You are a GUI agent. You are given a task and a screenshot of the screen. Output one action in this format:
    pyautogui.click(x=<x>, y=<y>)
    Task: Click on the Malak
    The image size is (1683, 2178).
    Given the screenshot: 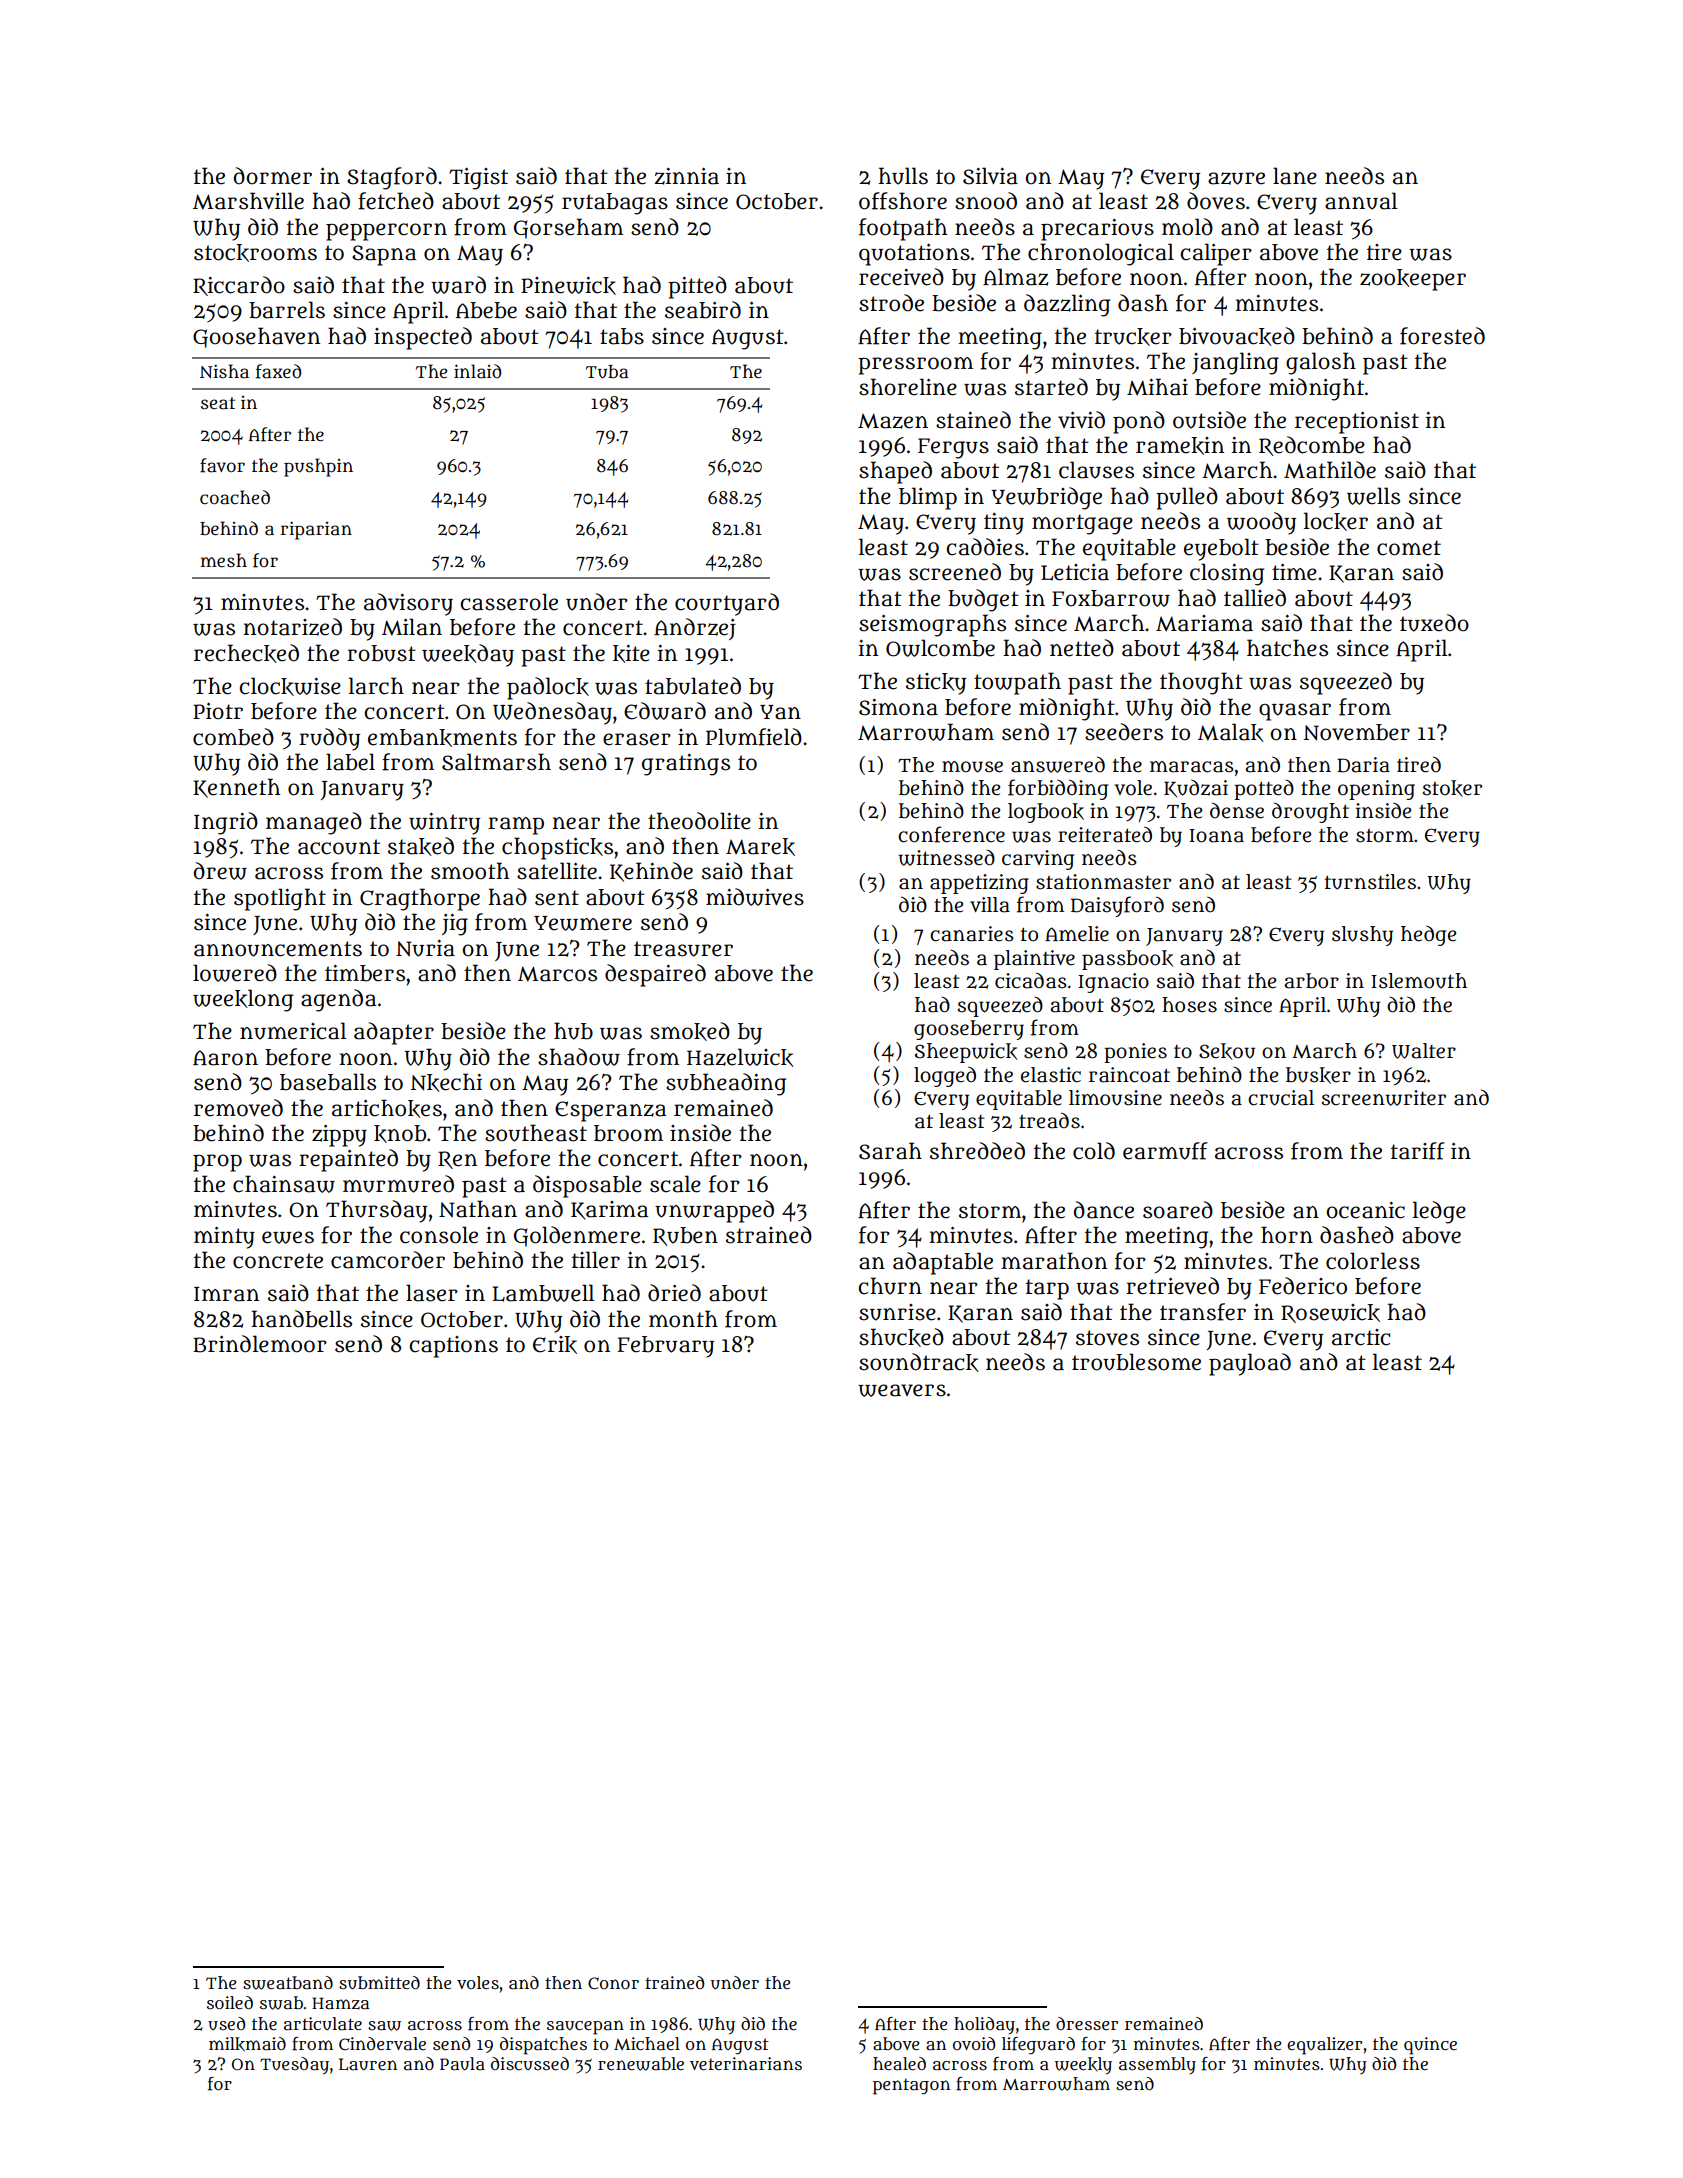 What is the action you would take?
    pyautogui.click(x=1231, y=732)
